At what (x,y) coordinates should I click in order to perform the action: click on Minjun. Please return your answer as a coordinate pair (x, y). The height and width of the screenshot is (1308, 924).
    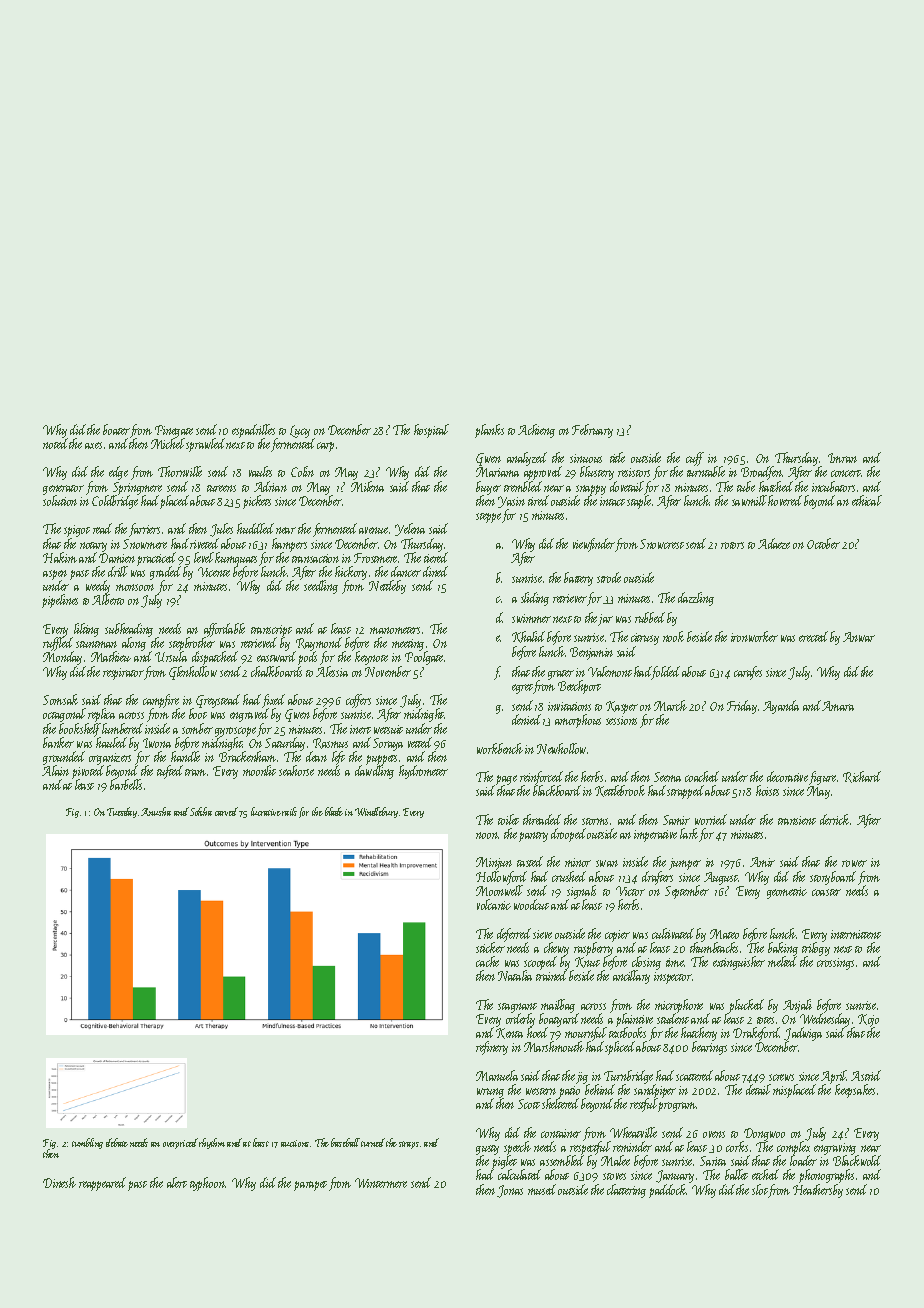
    Looking at the image, I should click on (494, 863).
